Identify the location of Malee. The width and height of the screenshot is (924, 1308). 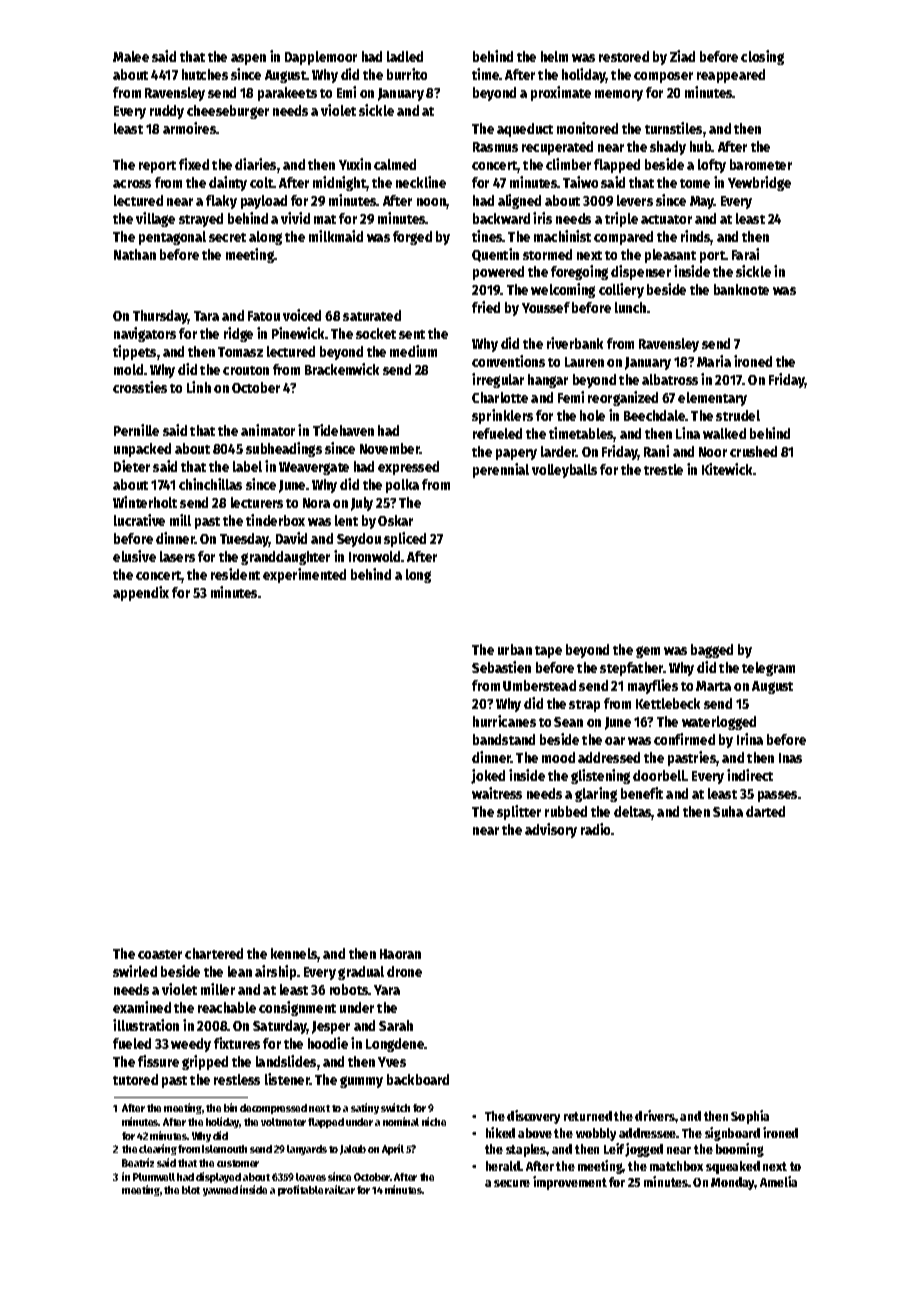
(131, 56).
